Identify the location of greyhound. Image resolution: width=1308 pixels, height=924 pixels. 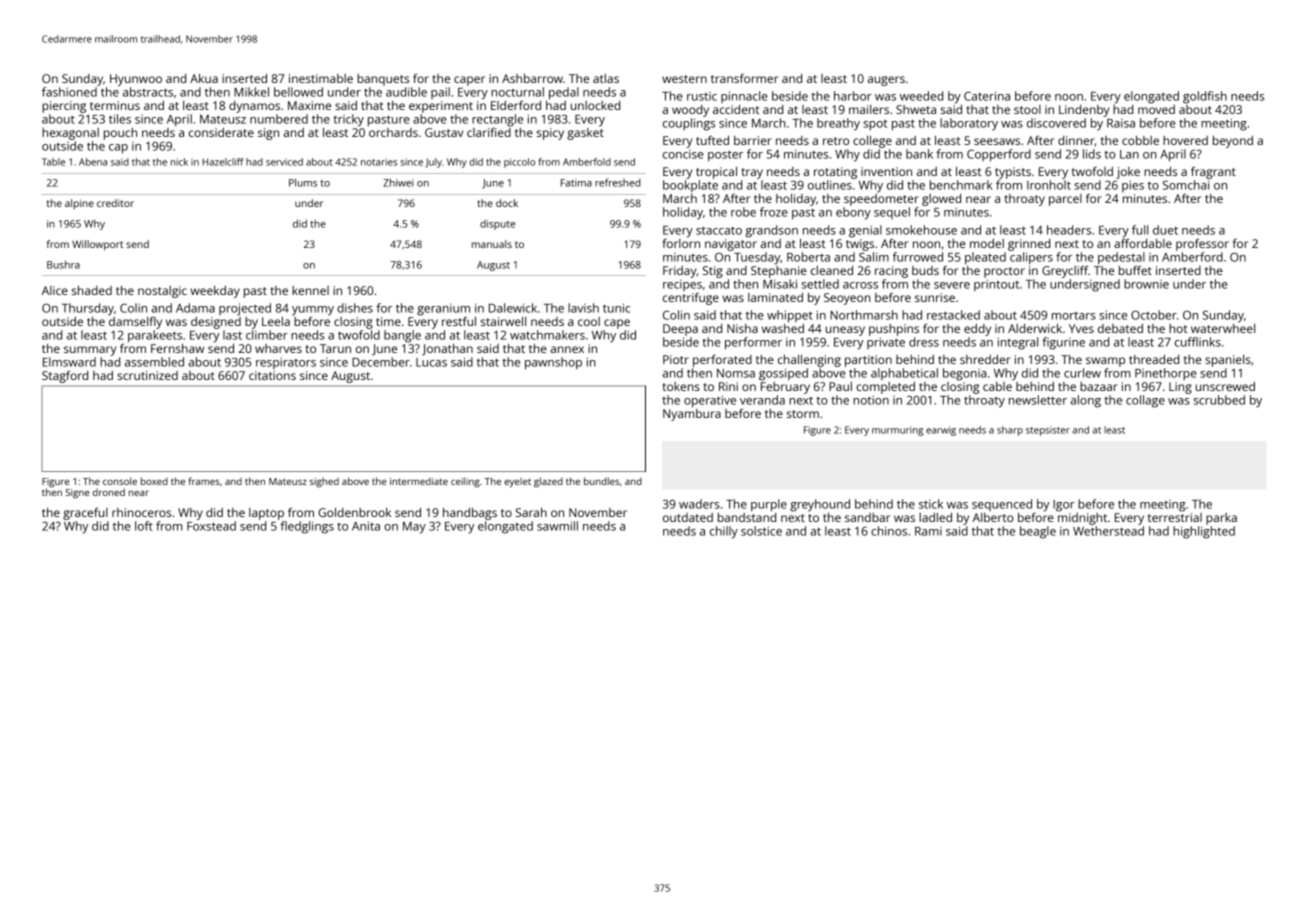
(820, 505).
